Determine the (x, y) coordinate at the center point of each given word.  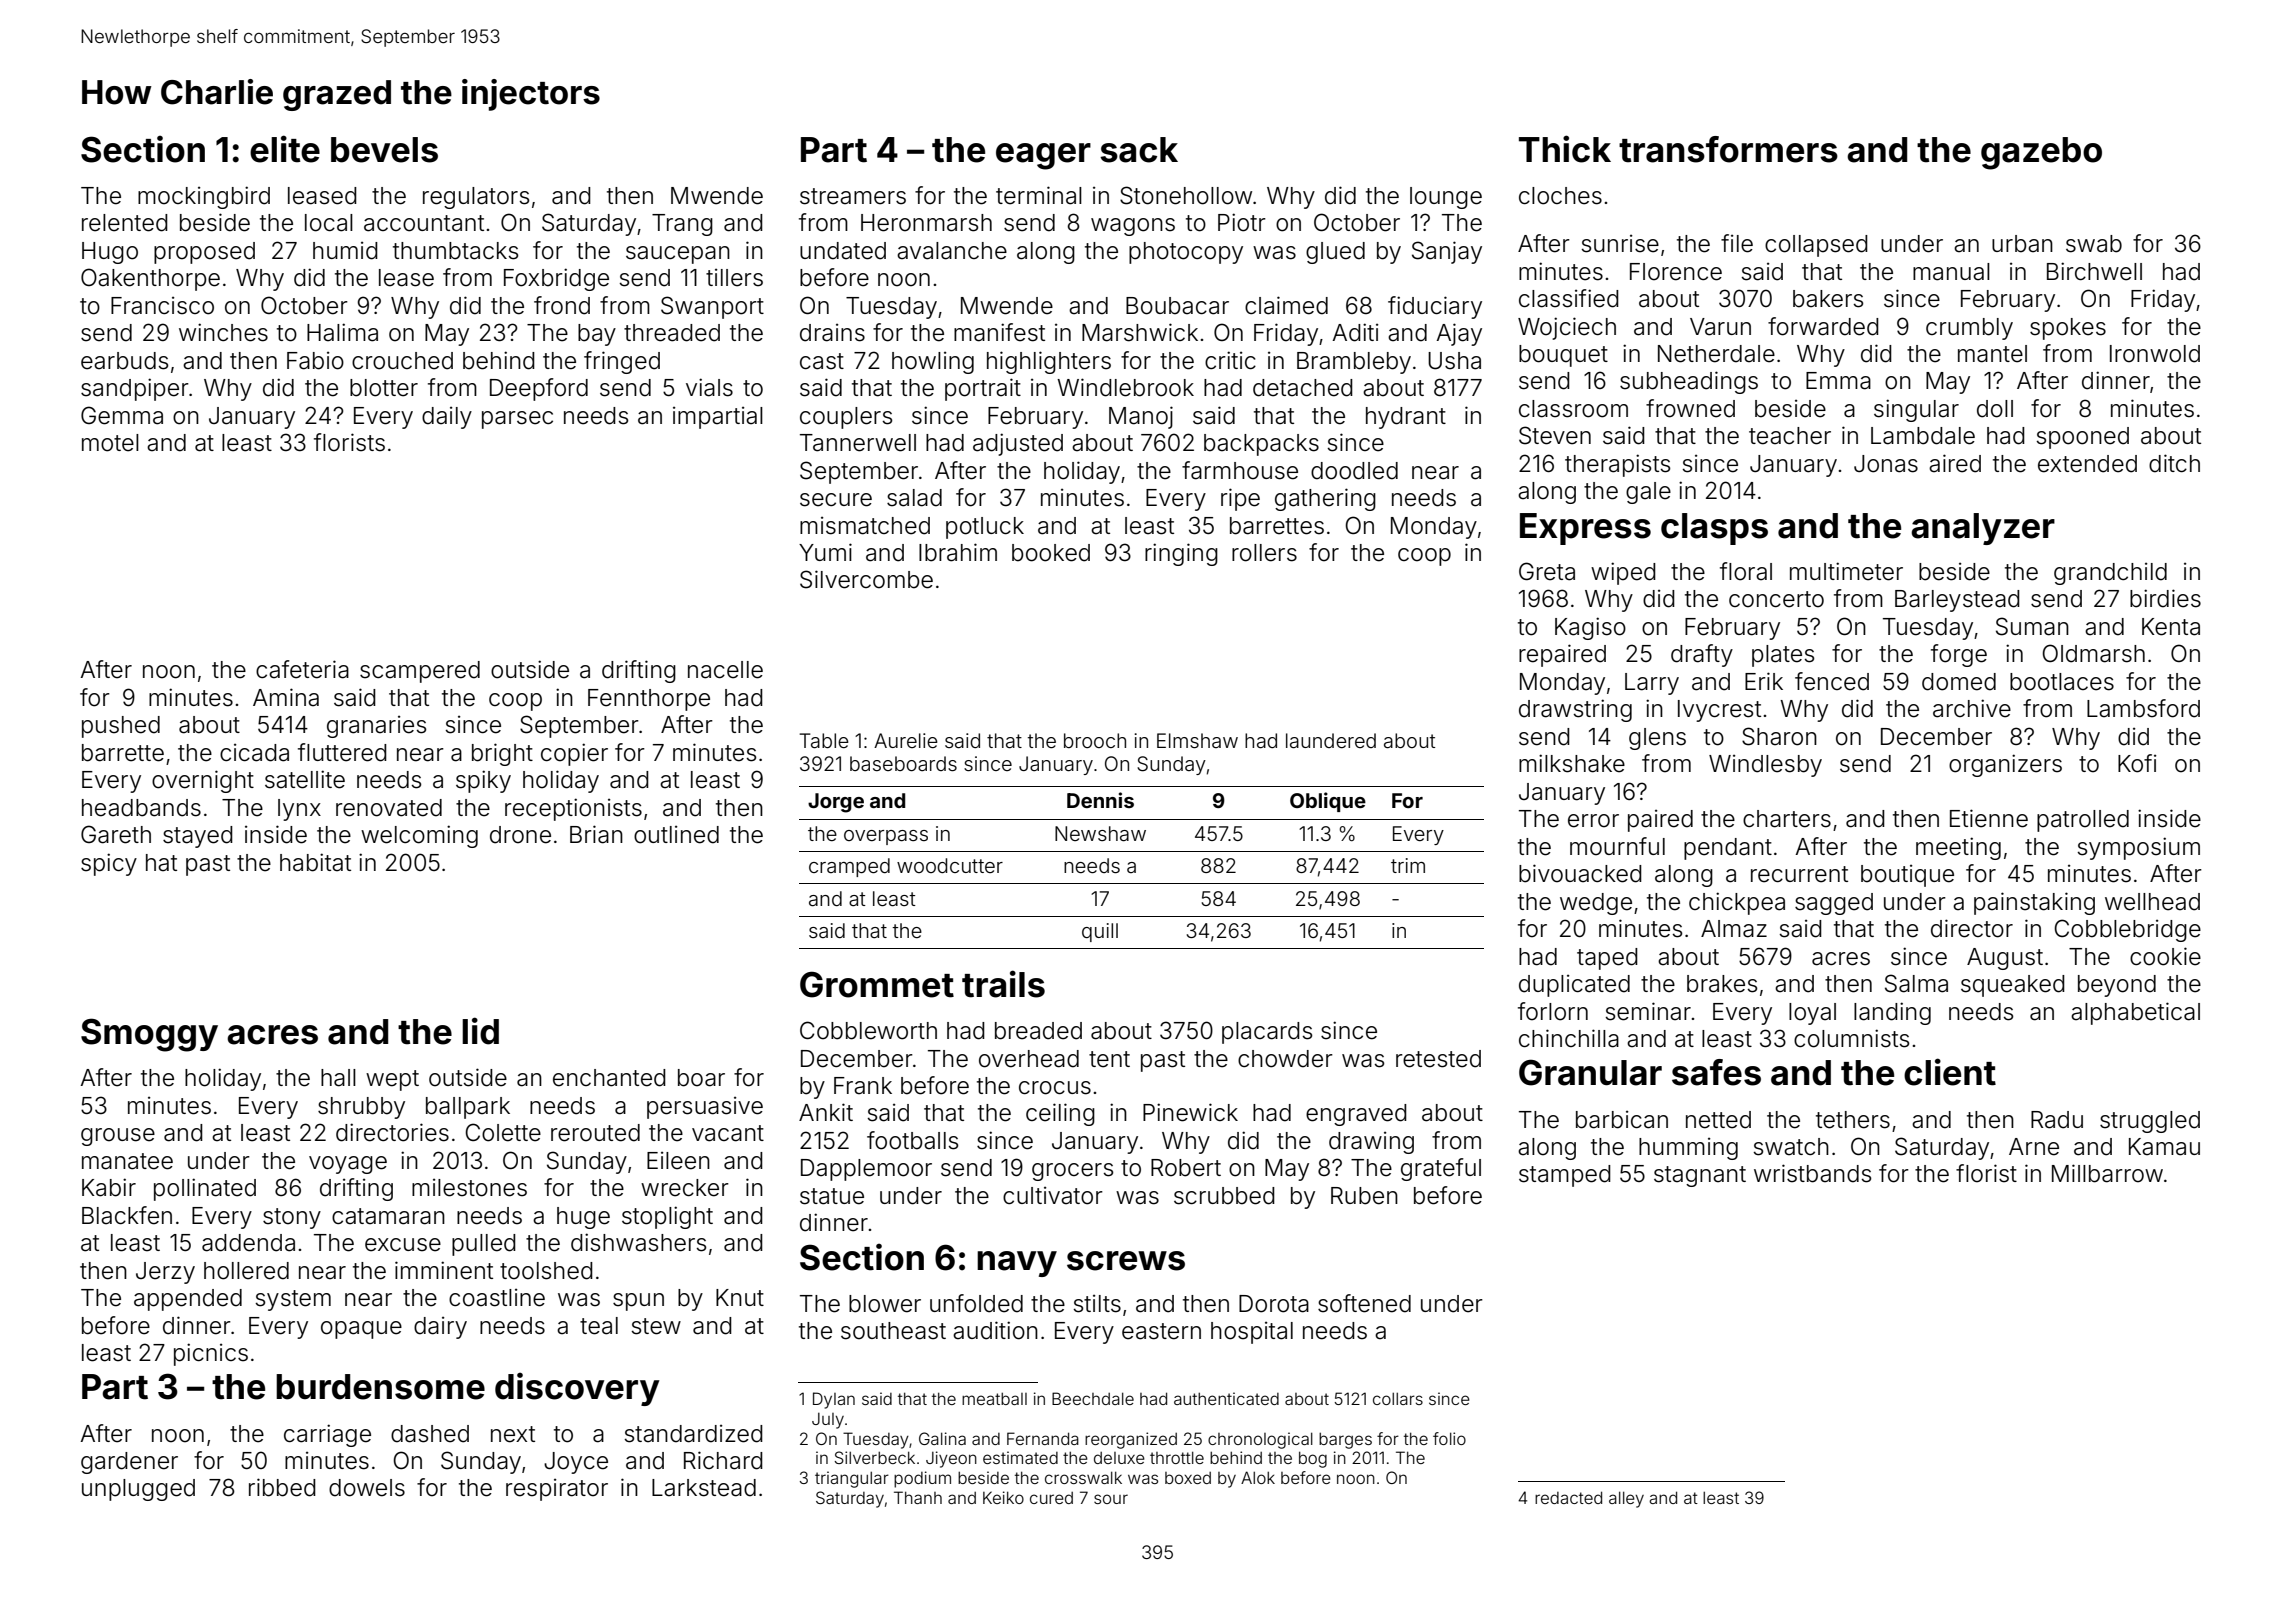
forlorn (1553, 1011)
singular (1916, 410)
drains (832, 333)
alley (1626, 1499)
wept (392, 1080)
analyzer (1983, 529)
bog (1313, 1459)
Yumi (825, 552)
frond (562, 305)
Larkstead (704, 1488)
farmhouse (1240, 470)
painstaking (2034, 903)
